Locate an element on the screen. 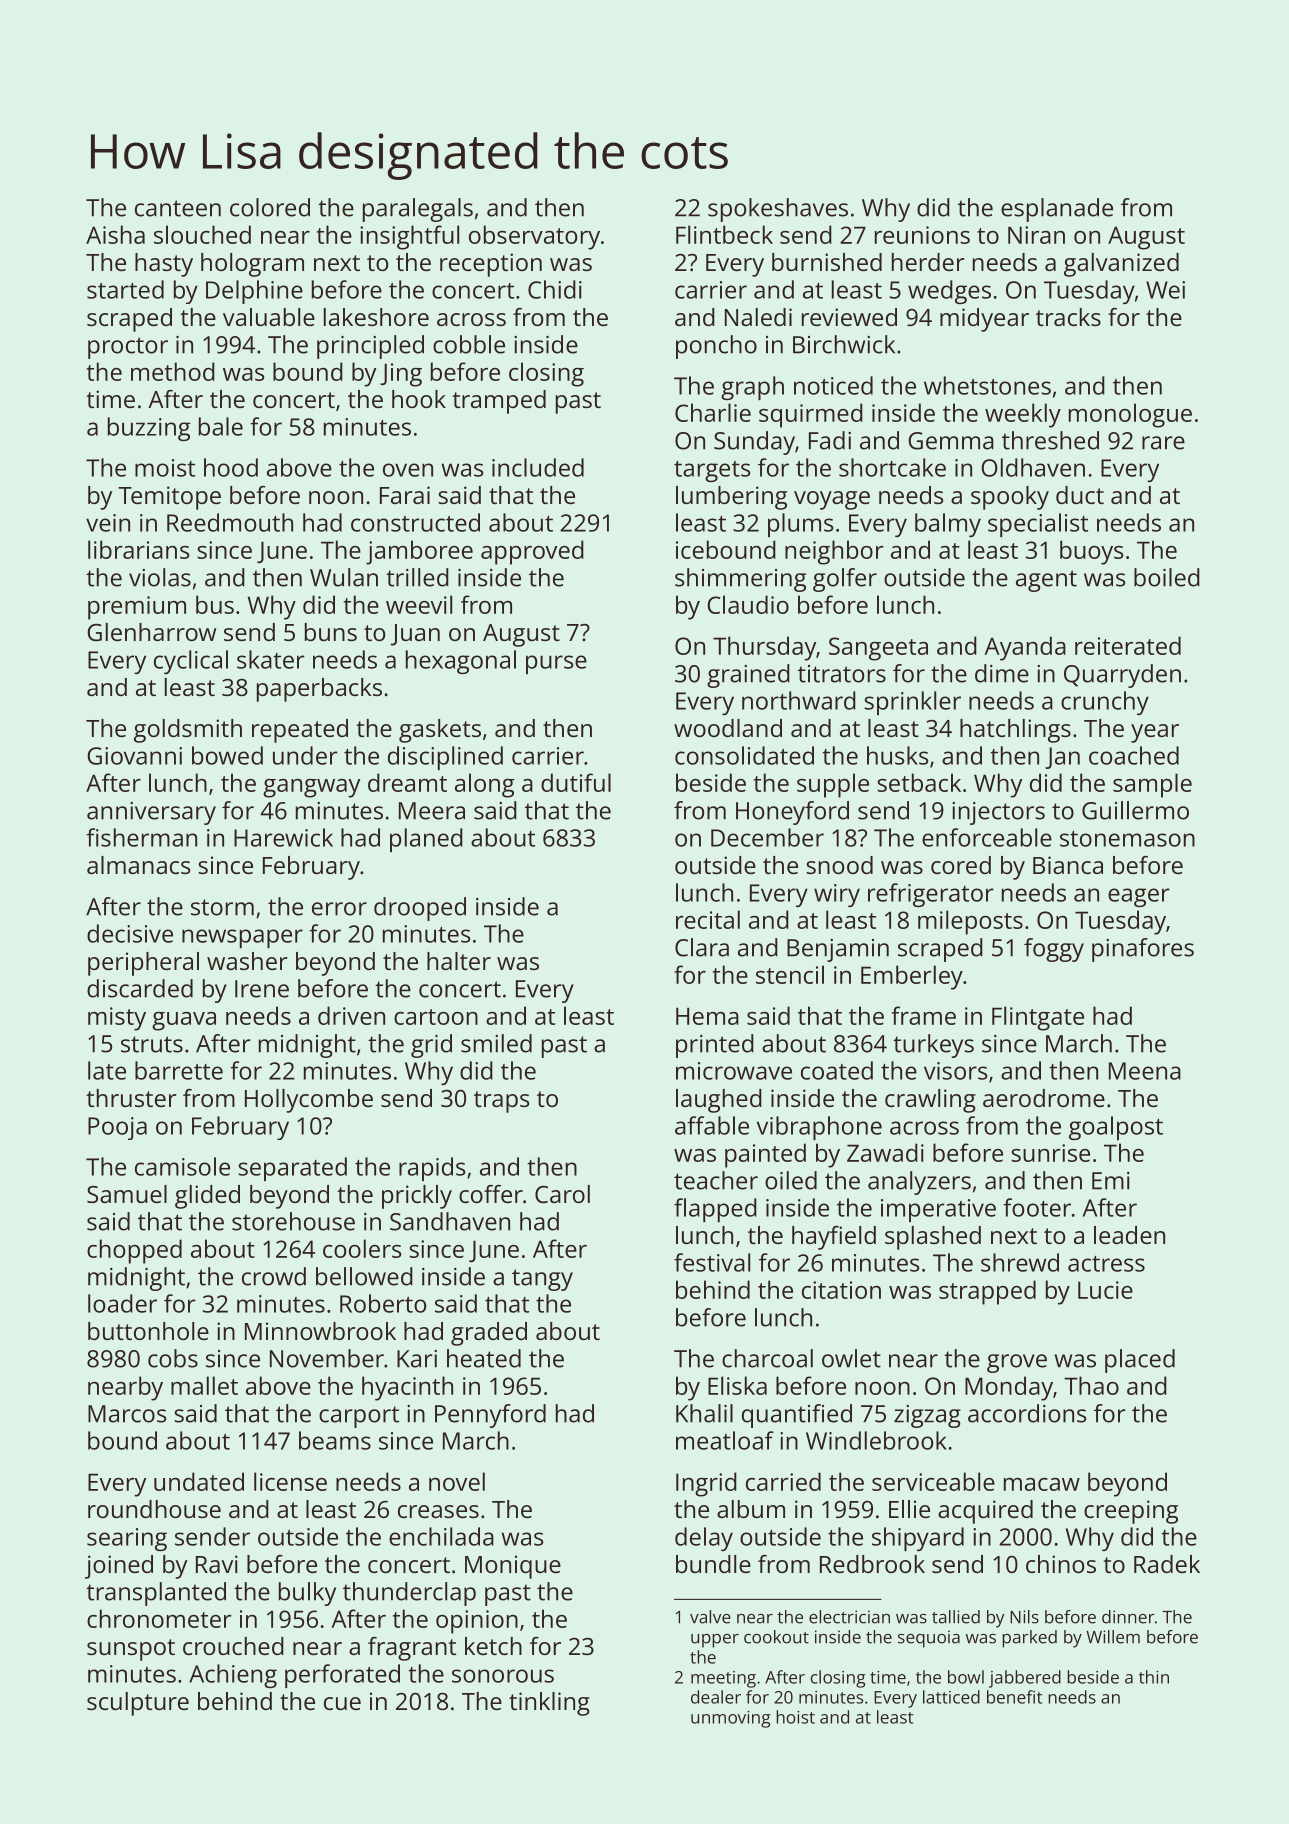  esplanade is located at coordinates (1057, 210).
